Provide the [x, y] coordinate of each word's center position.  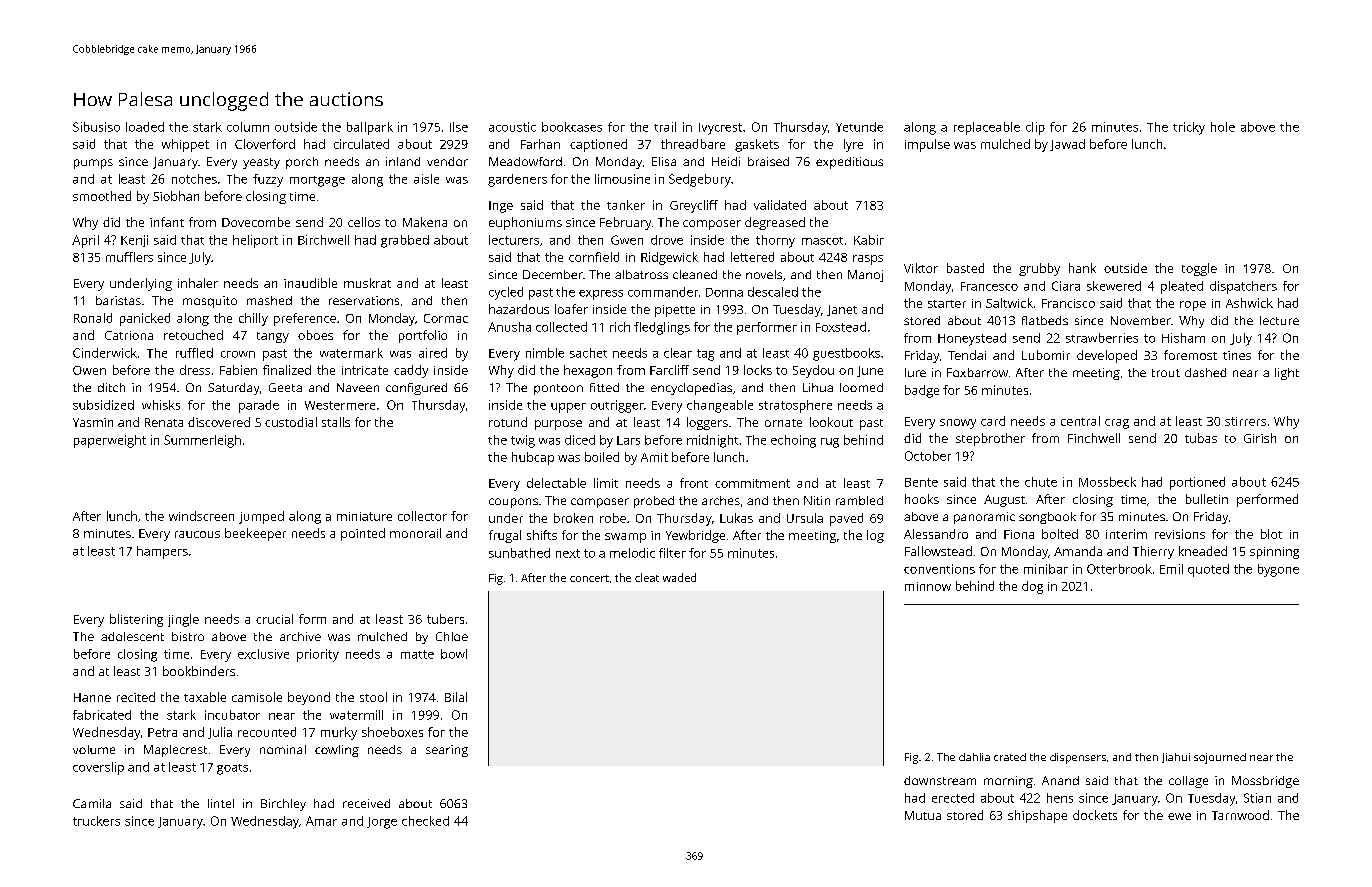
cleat [647, 577]
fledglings [662, 328]
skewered [1114, 286]
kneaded [1203, 551]
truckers [96, 821]
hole [1223, 127]
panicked [145, 319]
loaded [145, 127]
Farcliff [669, 370]
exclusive [263, 654]
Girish [1260, 438]
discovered [219, 422]
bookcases [572, 127]
